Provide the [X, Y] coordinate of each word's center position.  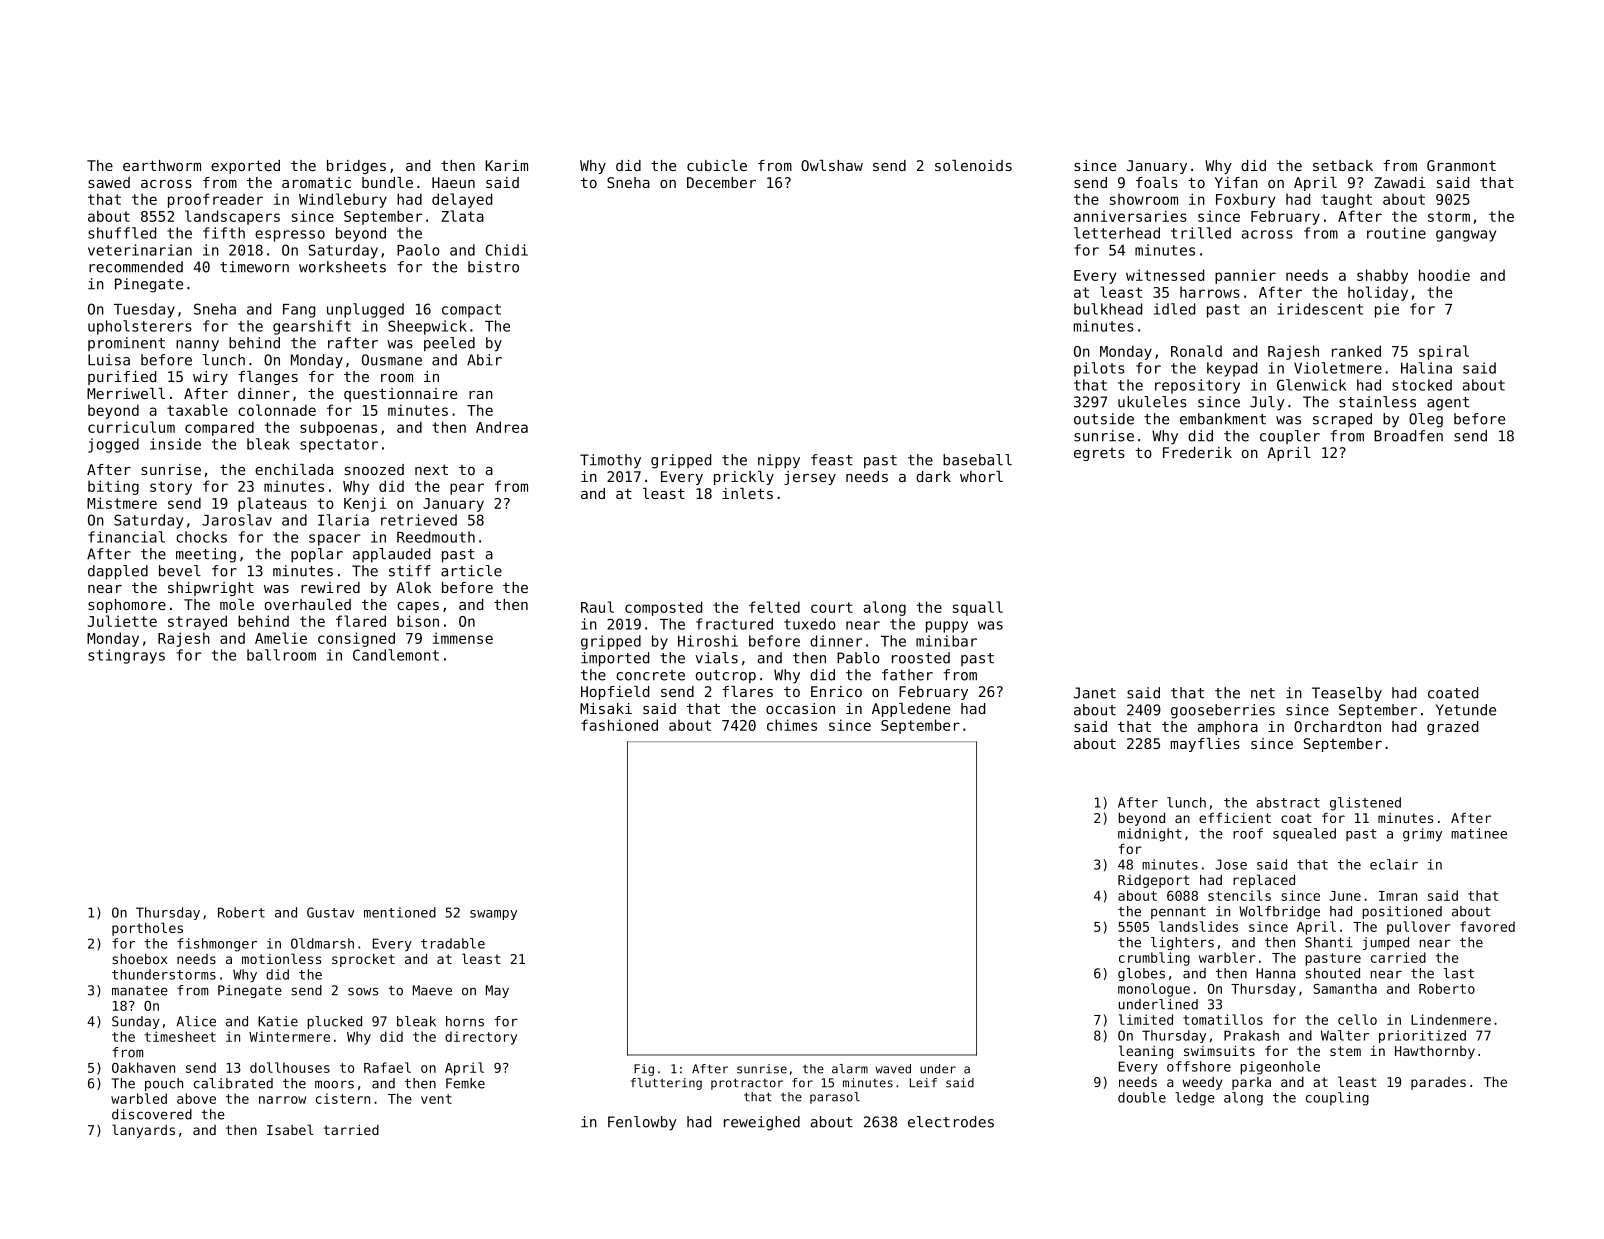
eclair [1394, 864]
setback [1343, 165]
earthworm [162, 165]
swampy [493, 915]
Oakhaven [143, 1067]
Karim [506, 165]
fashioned [619, 725]
